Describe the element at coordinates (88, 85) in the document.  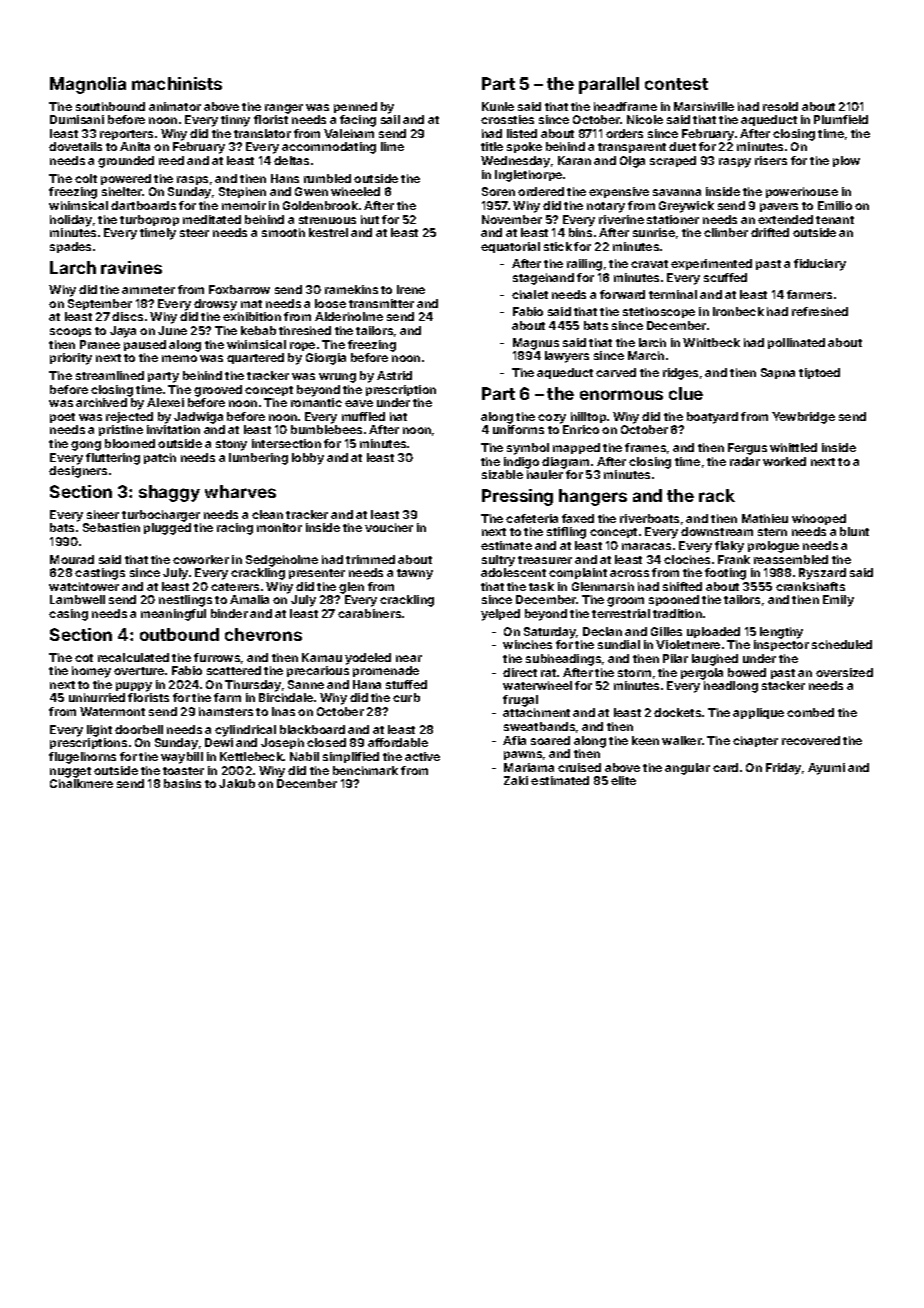
I see `Magnolia` at that location.
